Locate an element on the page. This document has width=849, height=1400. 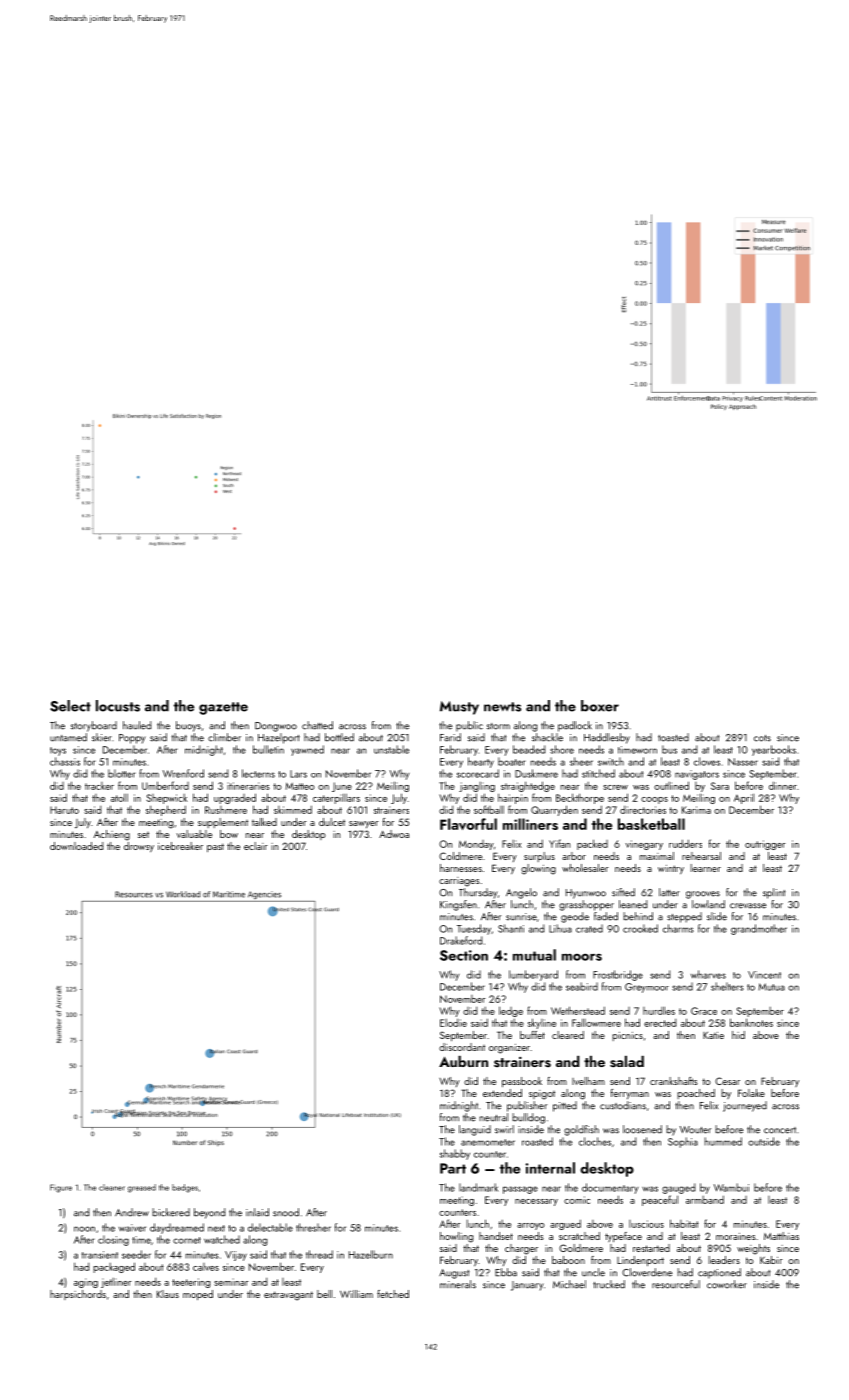
cots is located at coordinates (762, 738).
